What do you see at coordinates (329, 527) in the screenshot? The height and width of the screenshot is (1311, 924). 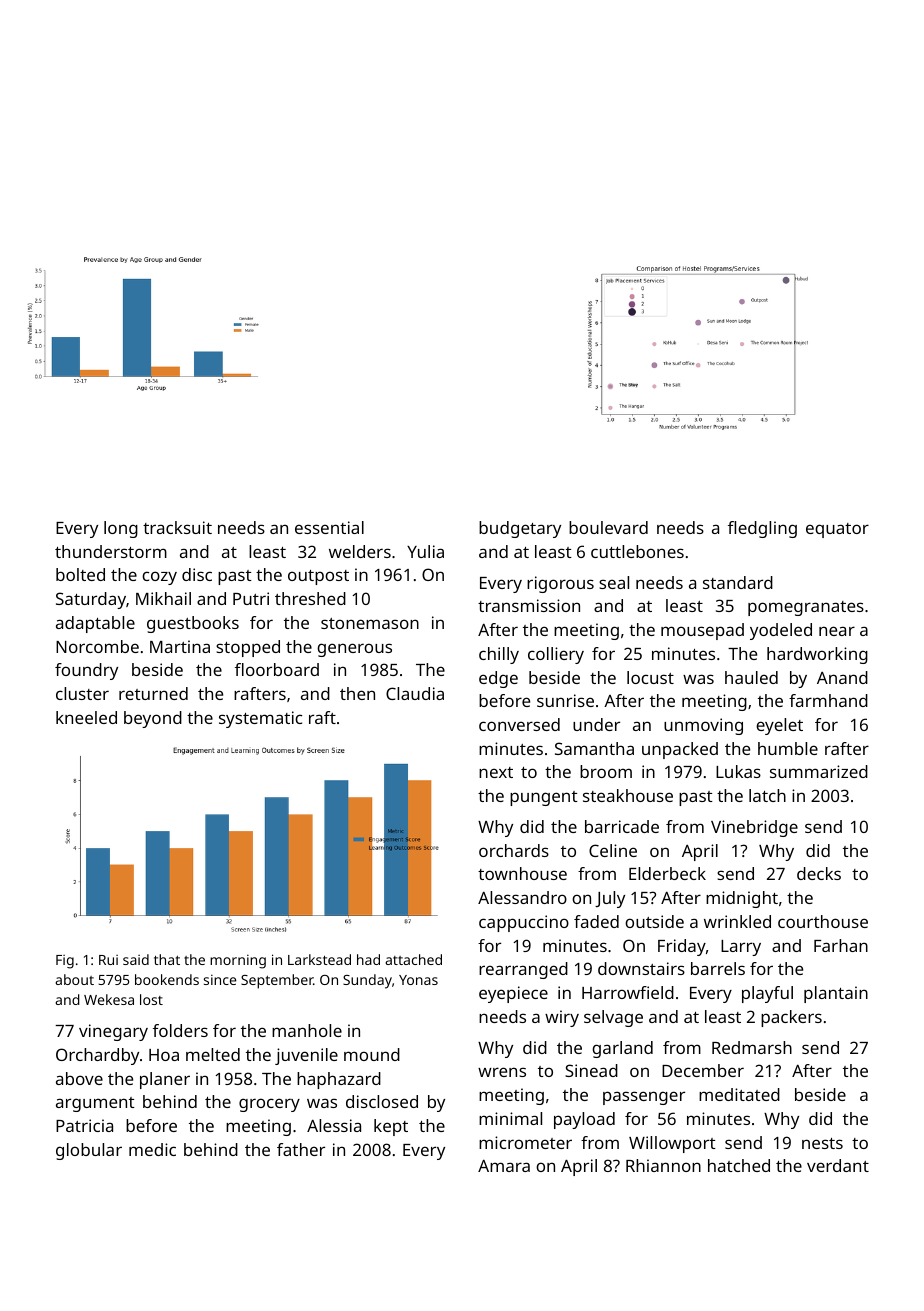 I see `essential` at bounding box center [329, 527].
